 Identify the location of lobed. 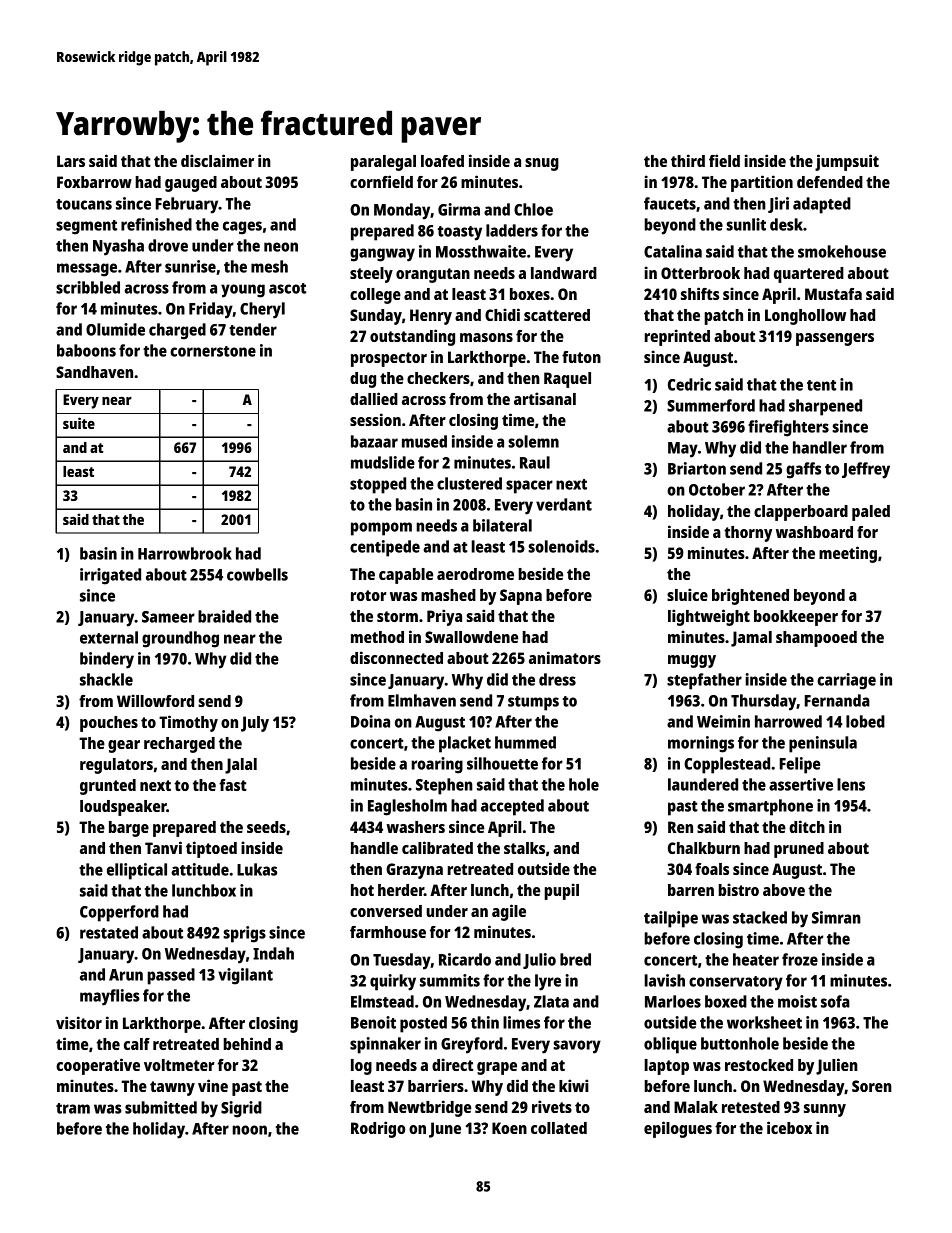
(865, 721).
